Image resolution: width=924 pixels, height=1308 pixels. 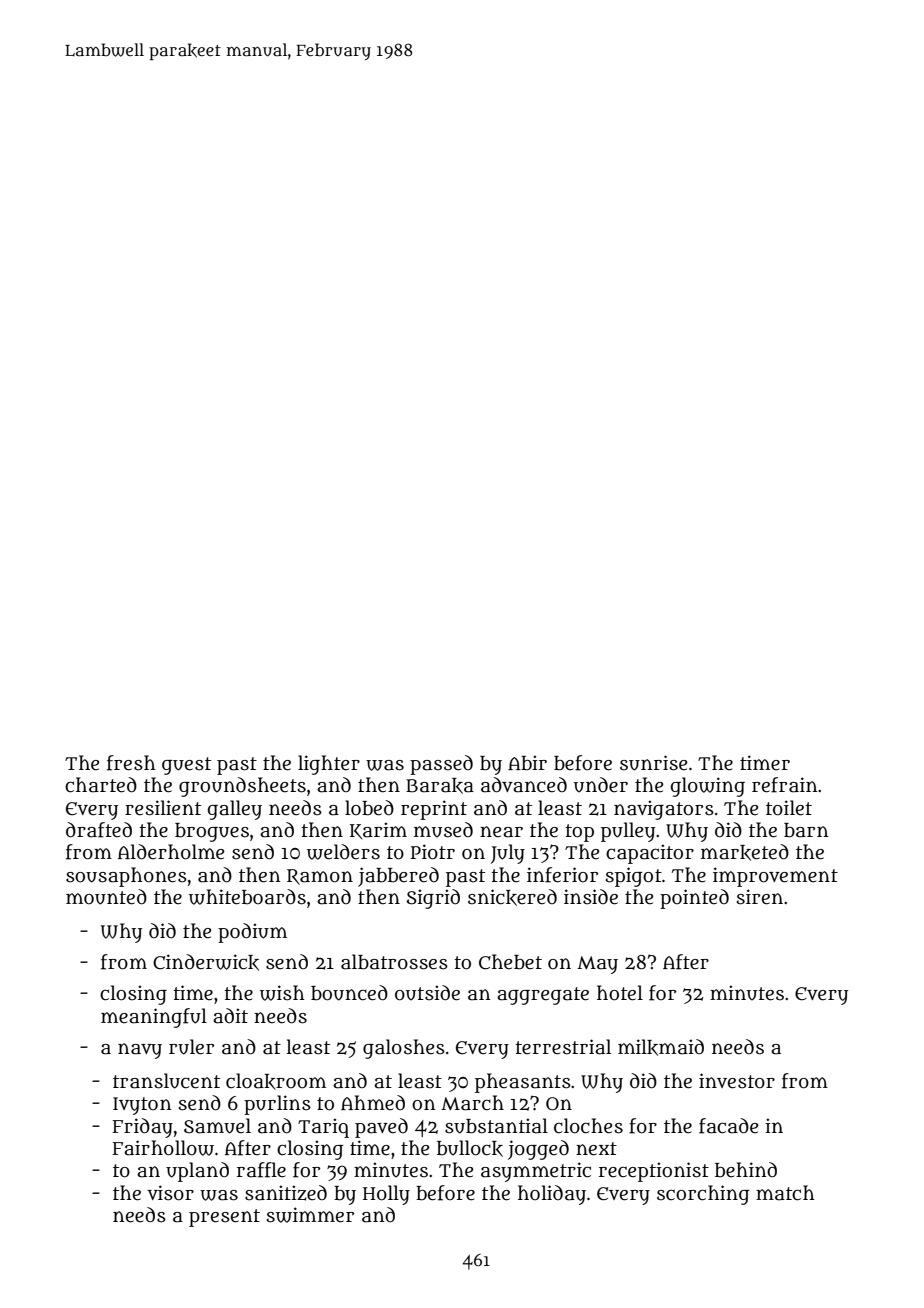 I want to click on toilet, so click(x=789, y=808).
